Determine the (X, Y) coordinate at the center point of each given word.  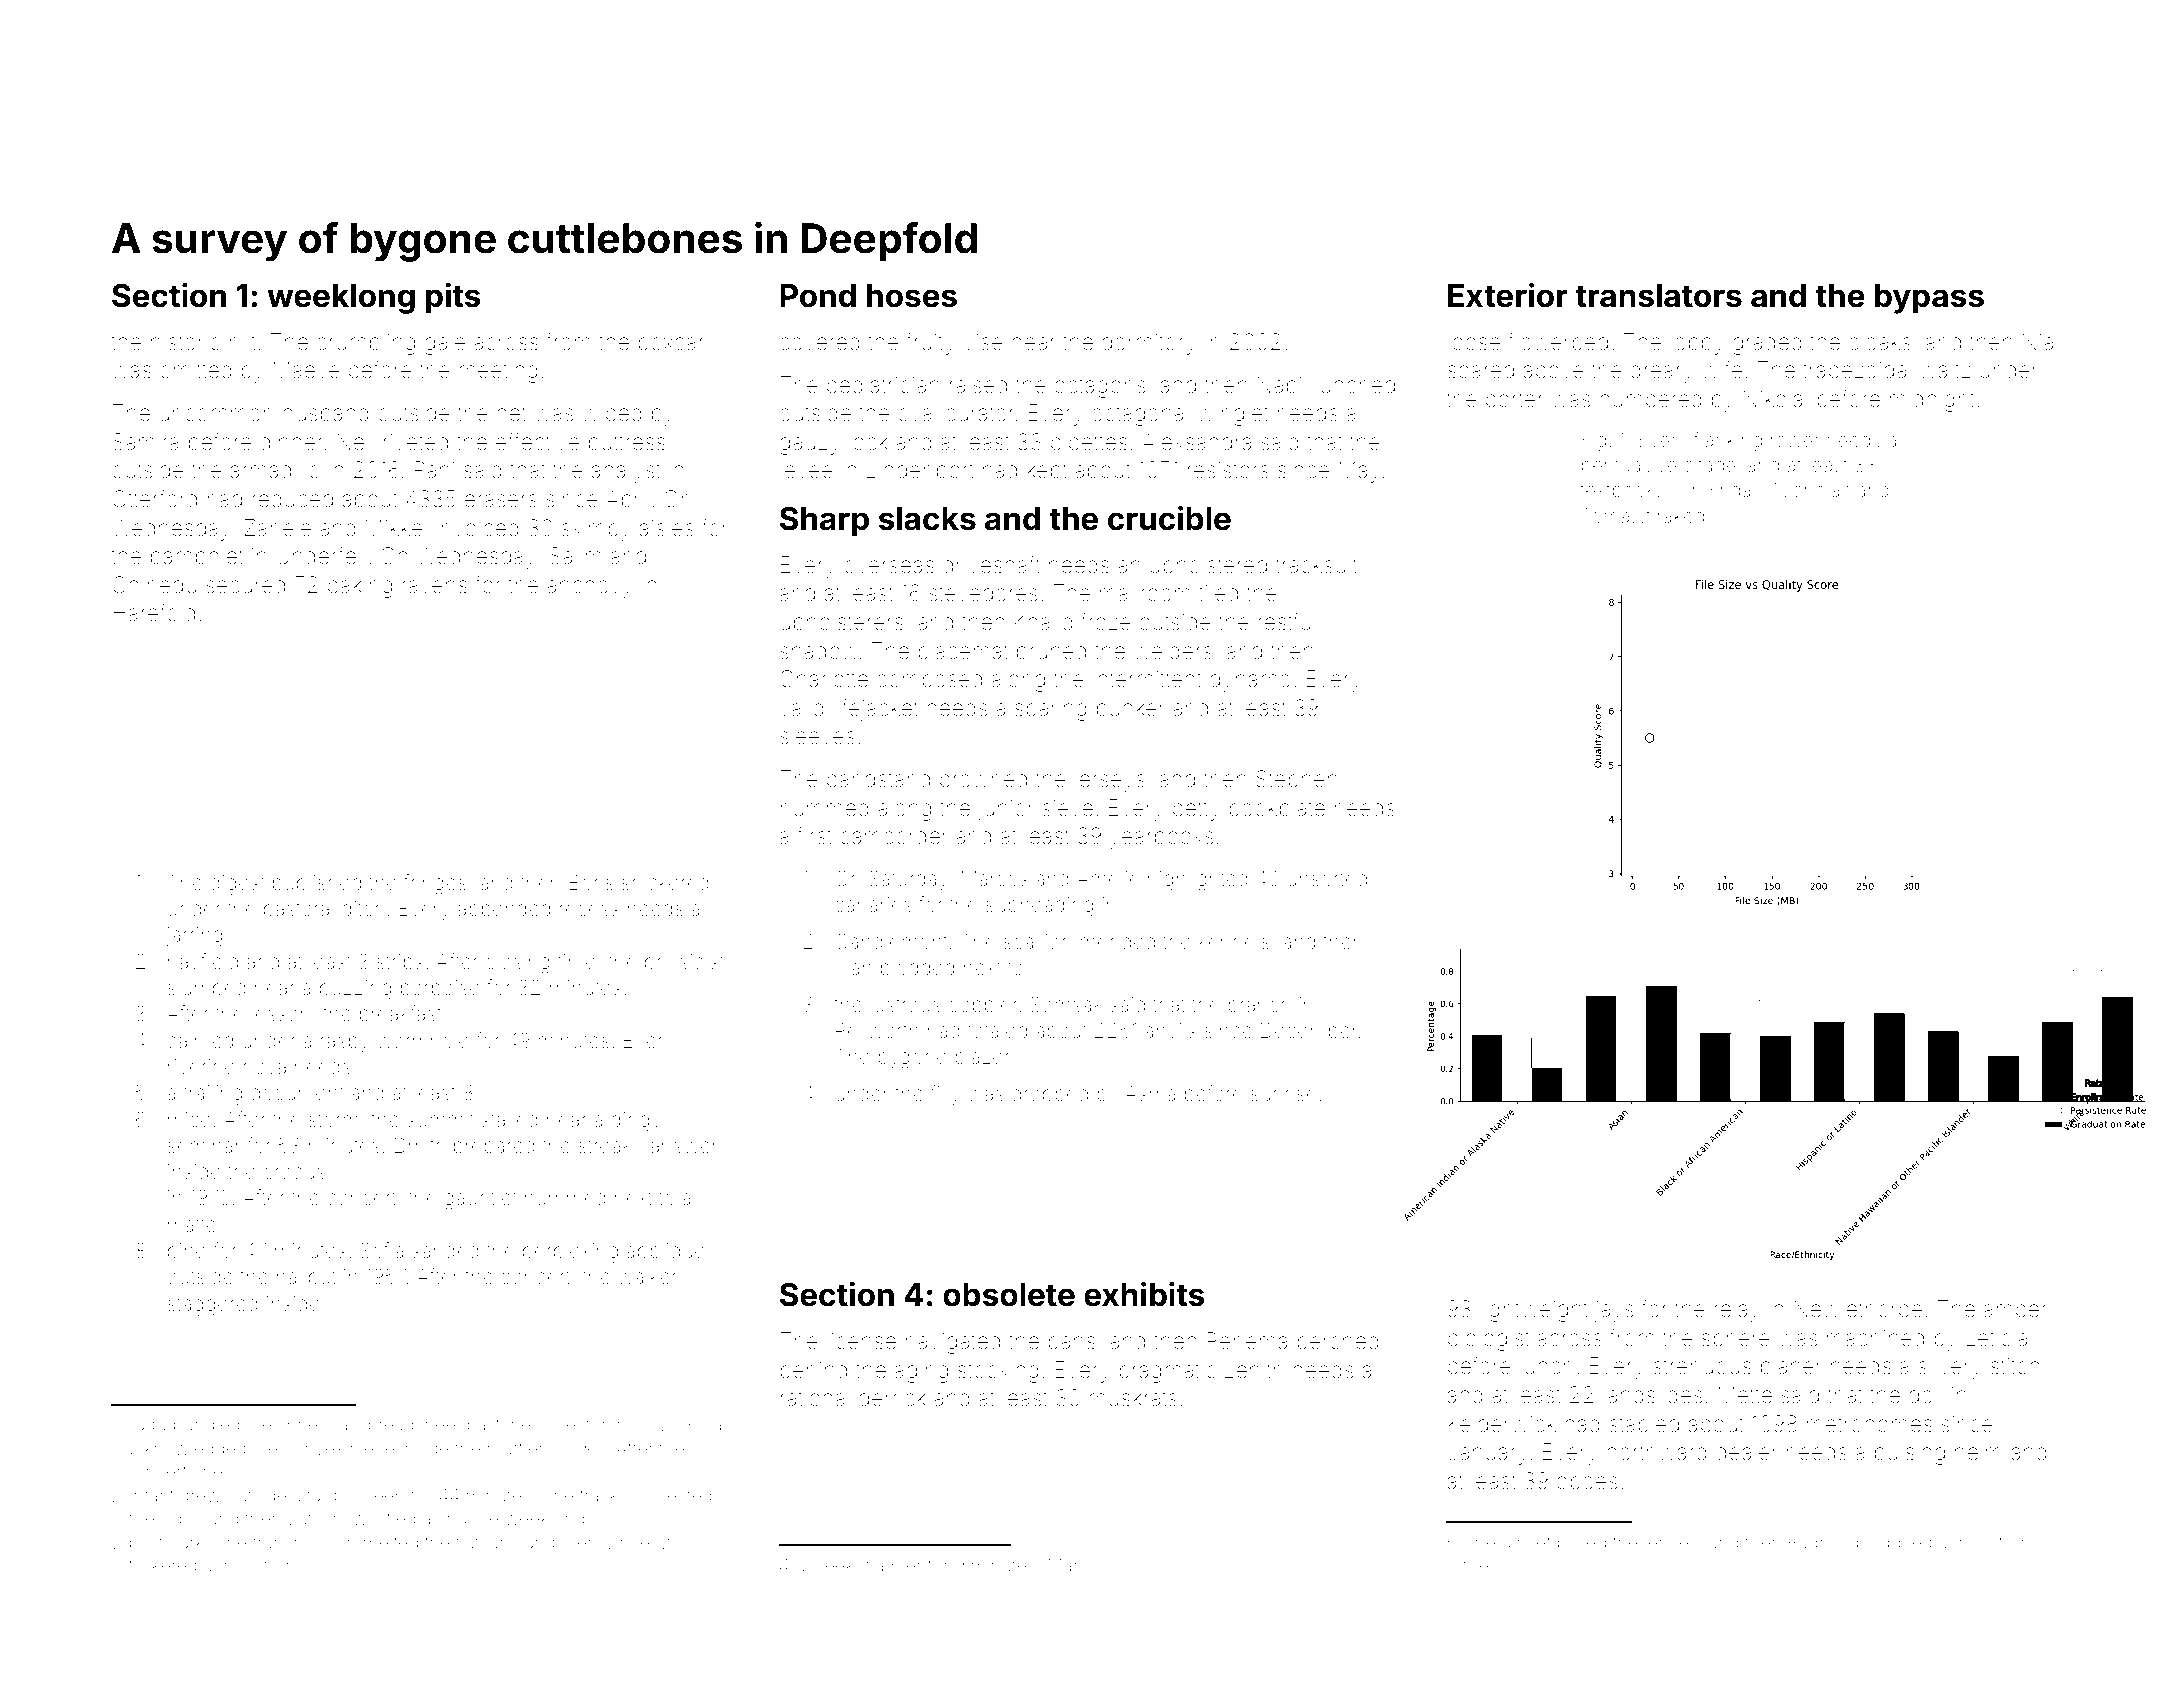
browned (983, 779)
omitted (196, 370)
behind (814, 1370)
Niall (2043, 341)
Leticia (1996, 1338)
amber (2015, 1309)
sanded (445, 1250)
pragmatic (1168, 1372)
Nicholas (1812, 489)
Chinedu (154, 585)
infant (154, 1495)
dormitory (1149, 344)
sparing (1051, 710)
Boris (591, 882)
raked (1681, 516)
